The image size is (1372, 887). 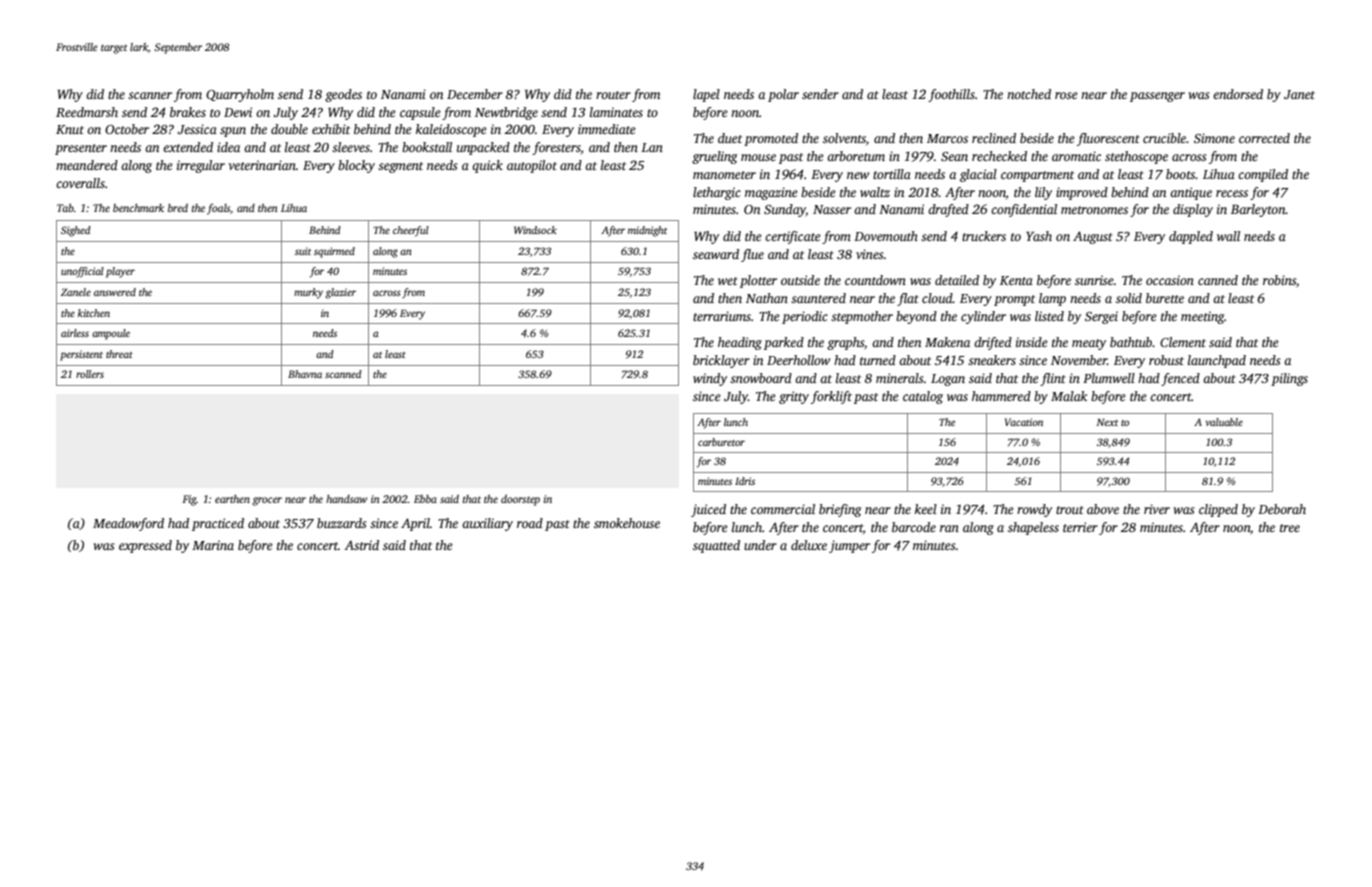 I want to click on periodic, so click(x=805, y=317).
